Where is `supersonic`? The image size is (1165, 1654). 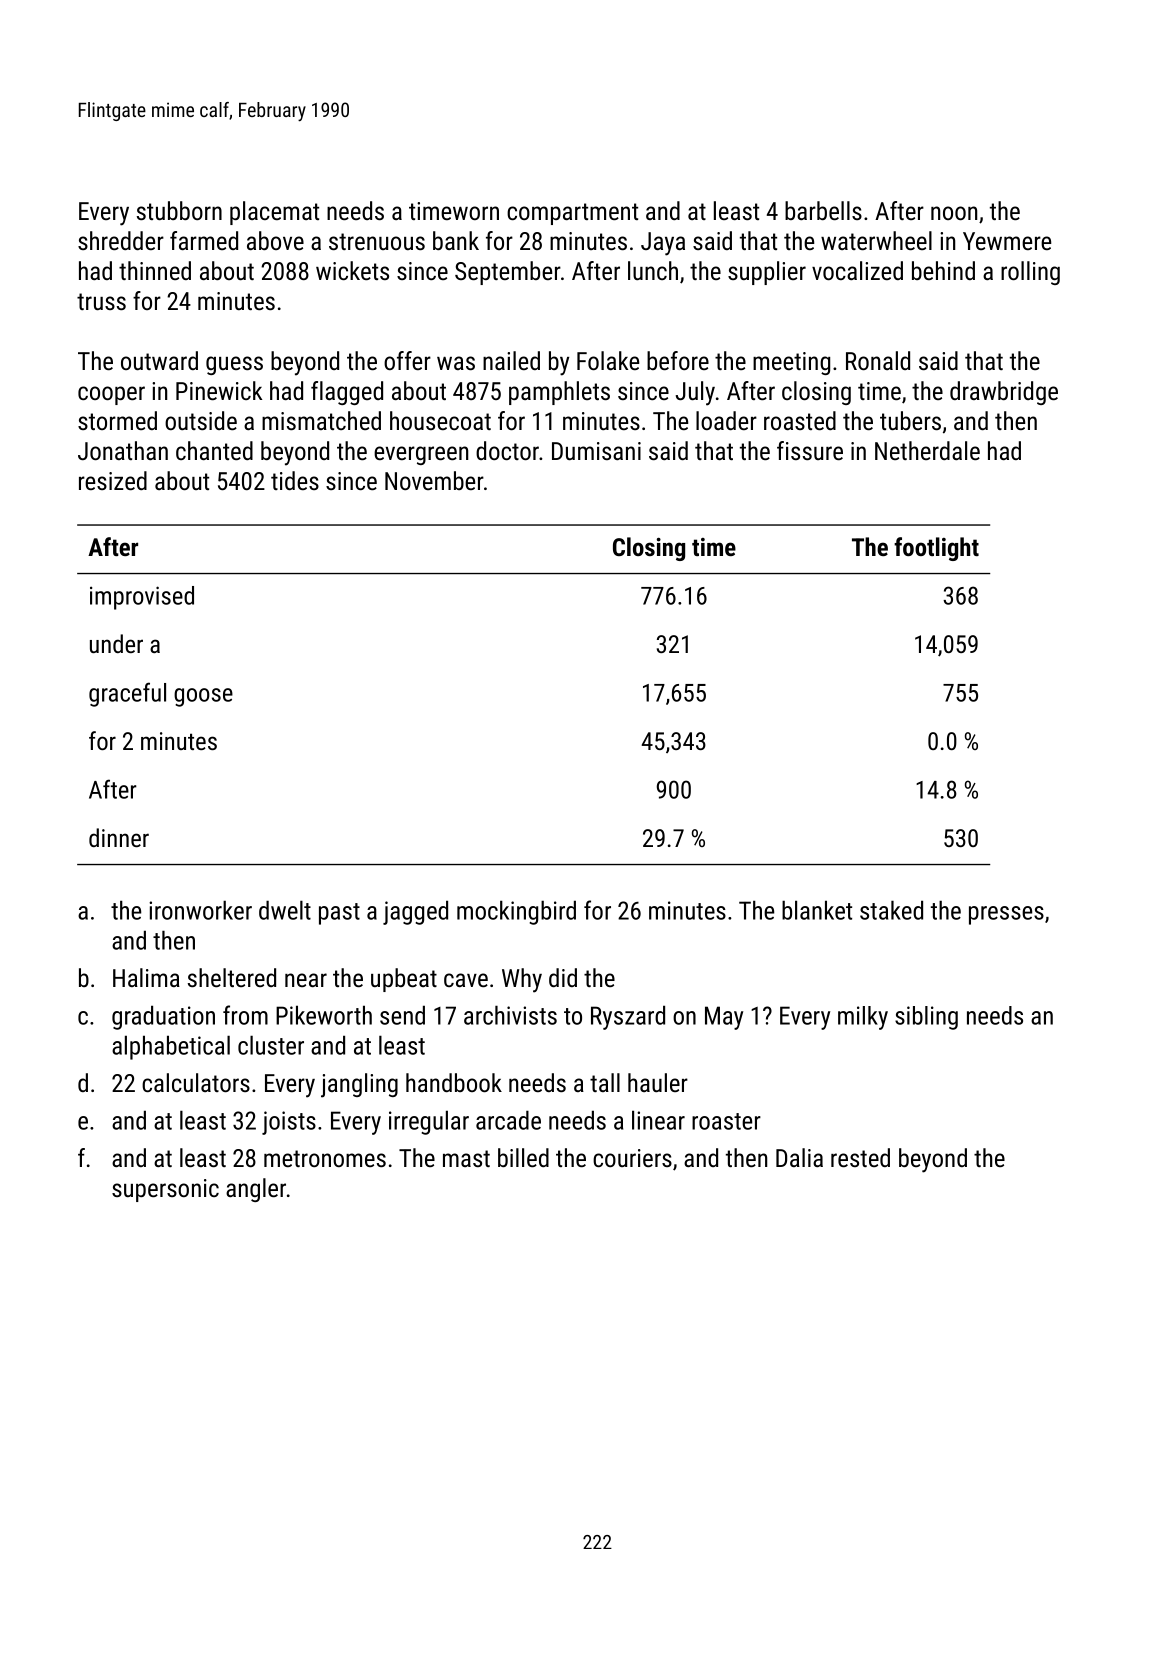
supersonic is located at coordinates (165, 1190).
